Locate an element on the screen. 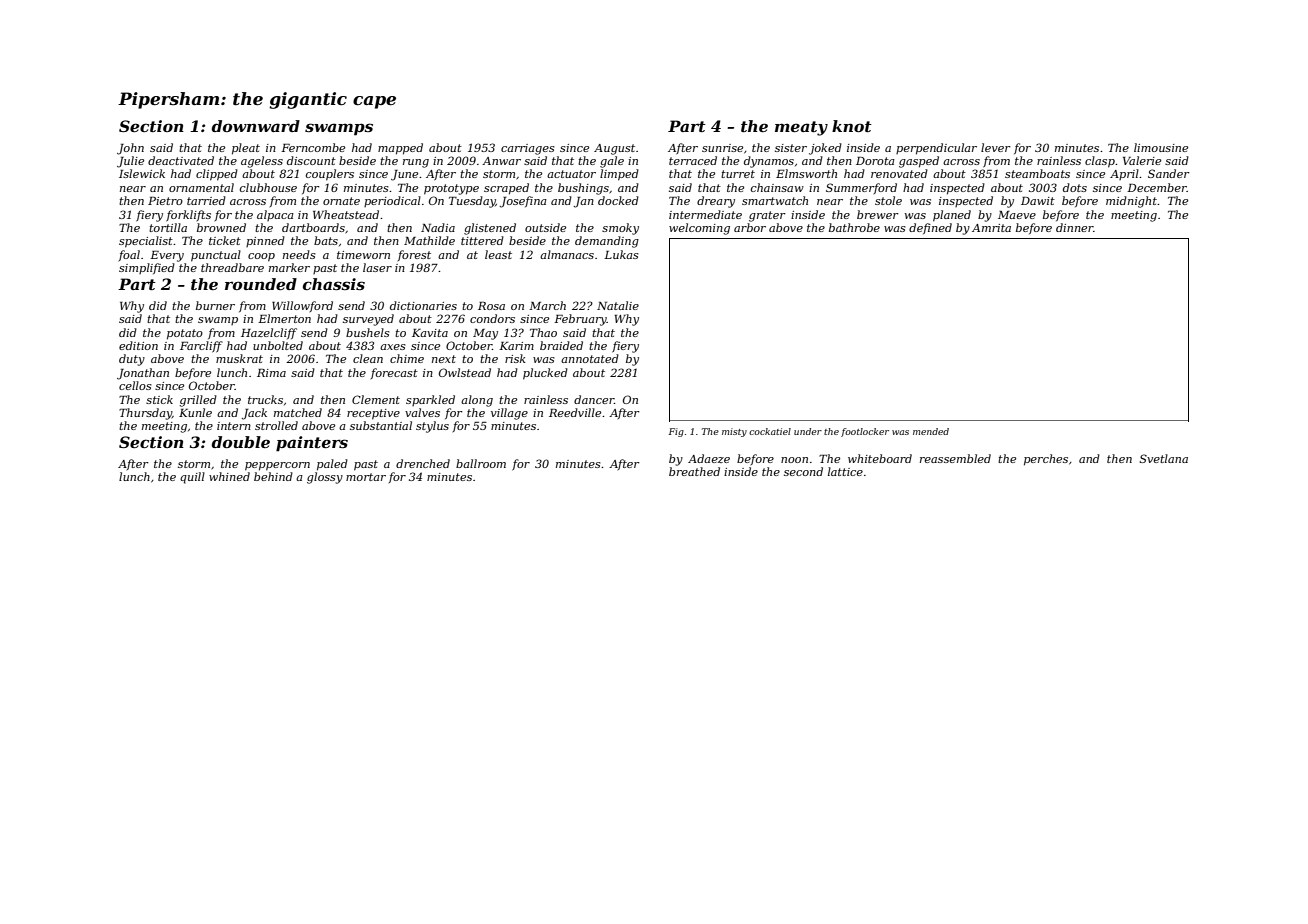  clipped is located at coordinates (217, 175).
